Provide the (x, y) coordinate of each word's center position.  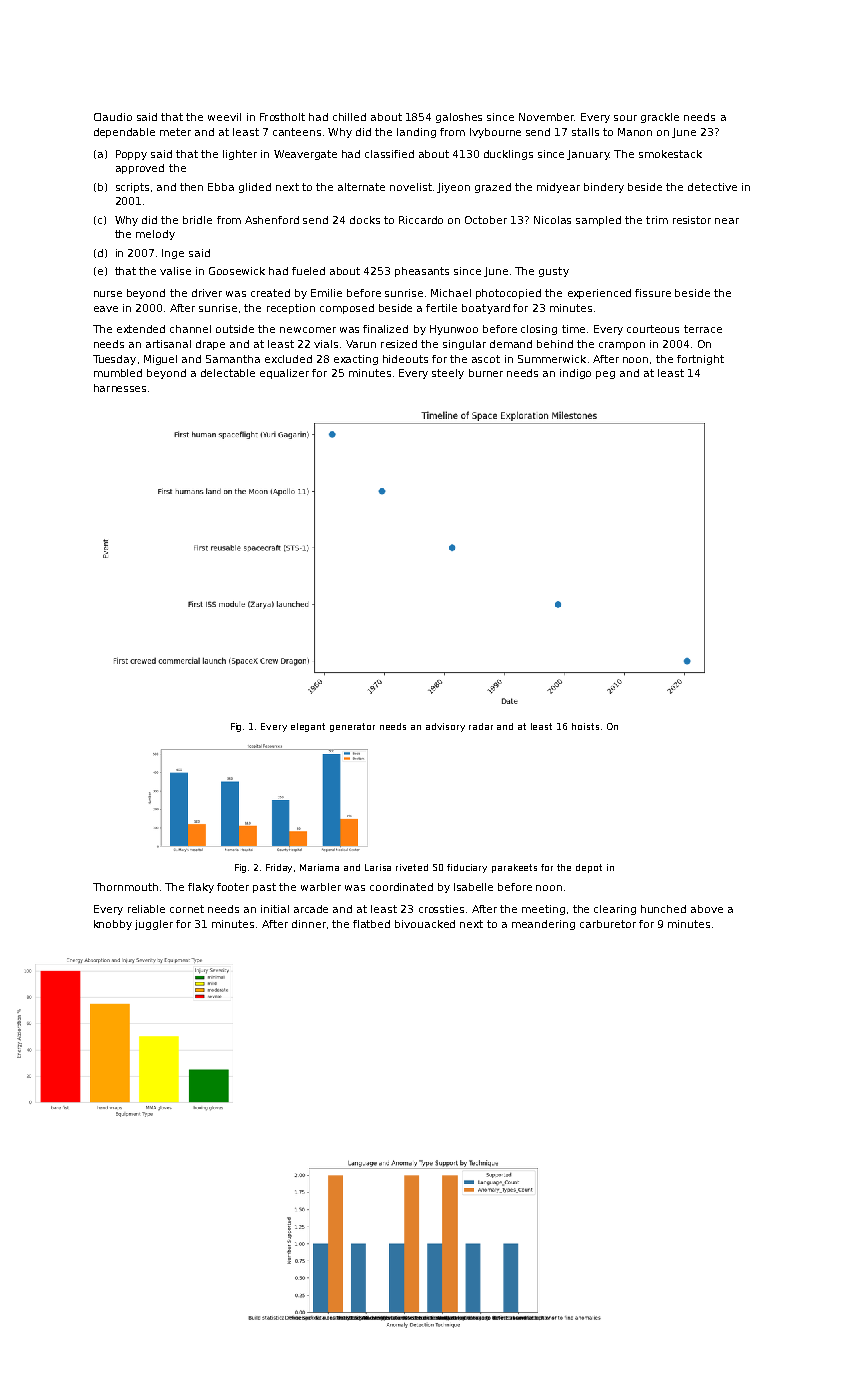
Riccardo (421, 220)
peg (605, 375)
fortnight (700, 360)
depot (589, 868)
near (727, 221)
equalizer (284, 374)
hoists (585, 726)
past (264, 888)
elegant (308, 727)
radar (481, 726)
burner (486, 373)
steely (448, 374)
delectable (228, 373)
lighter (240, 155)
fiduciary (467, 868)
